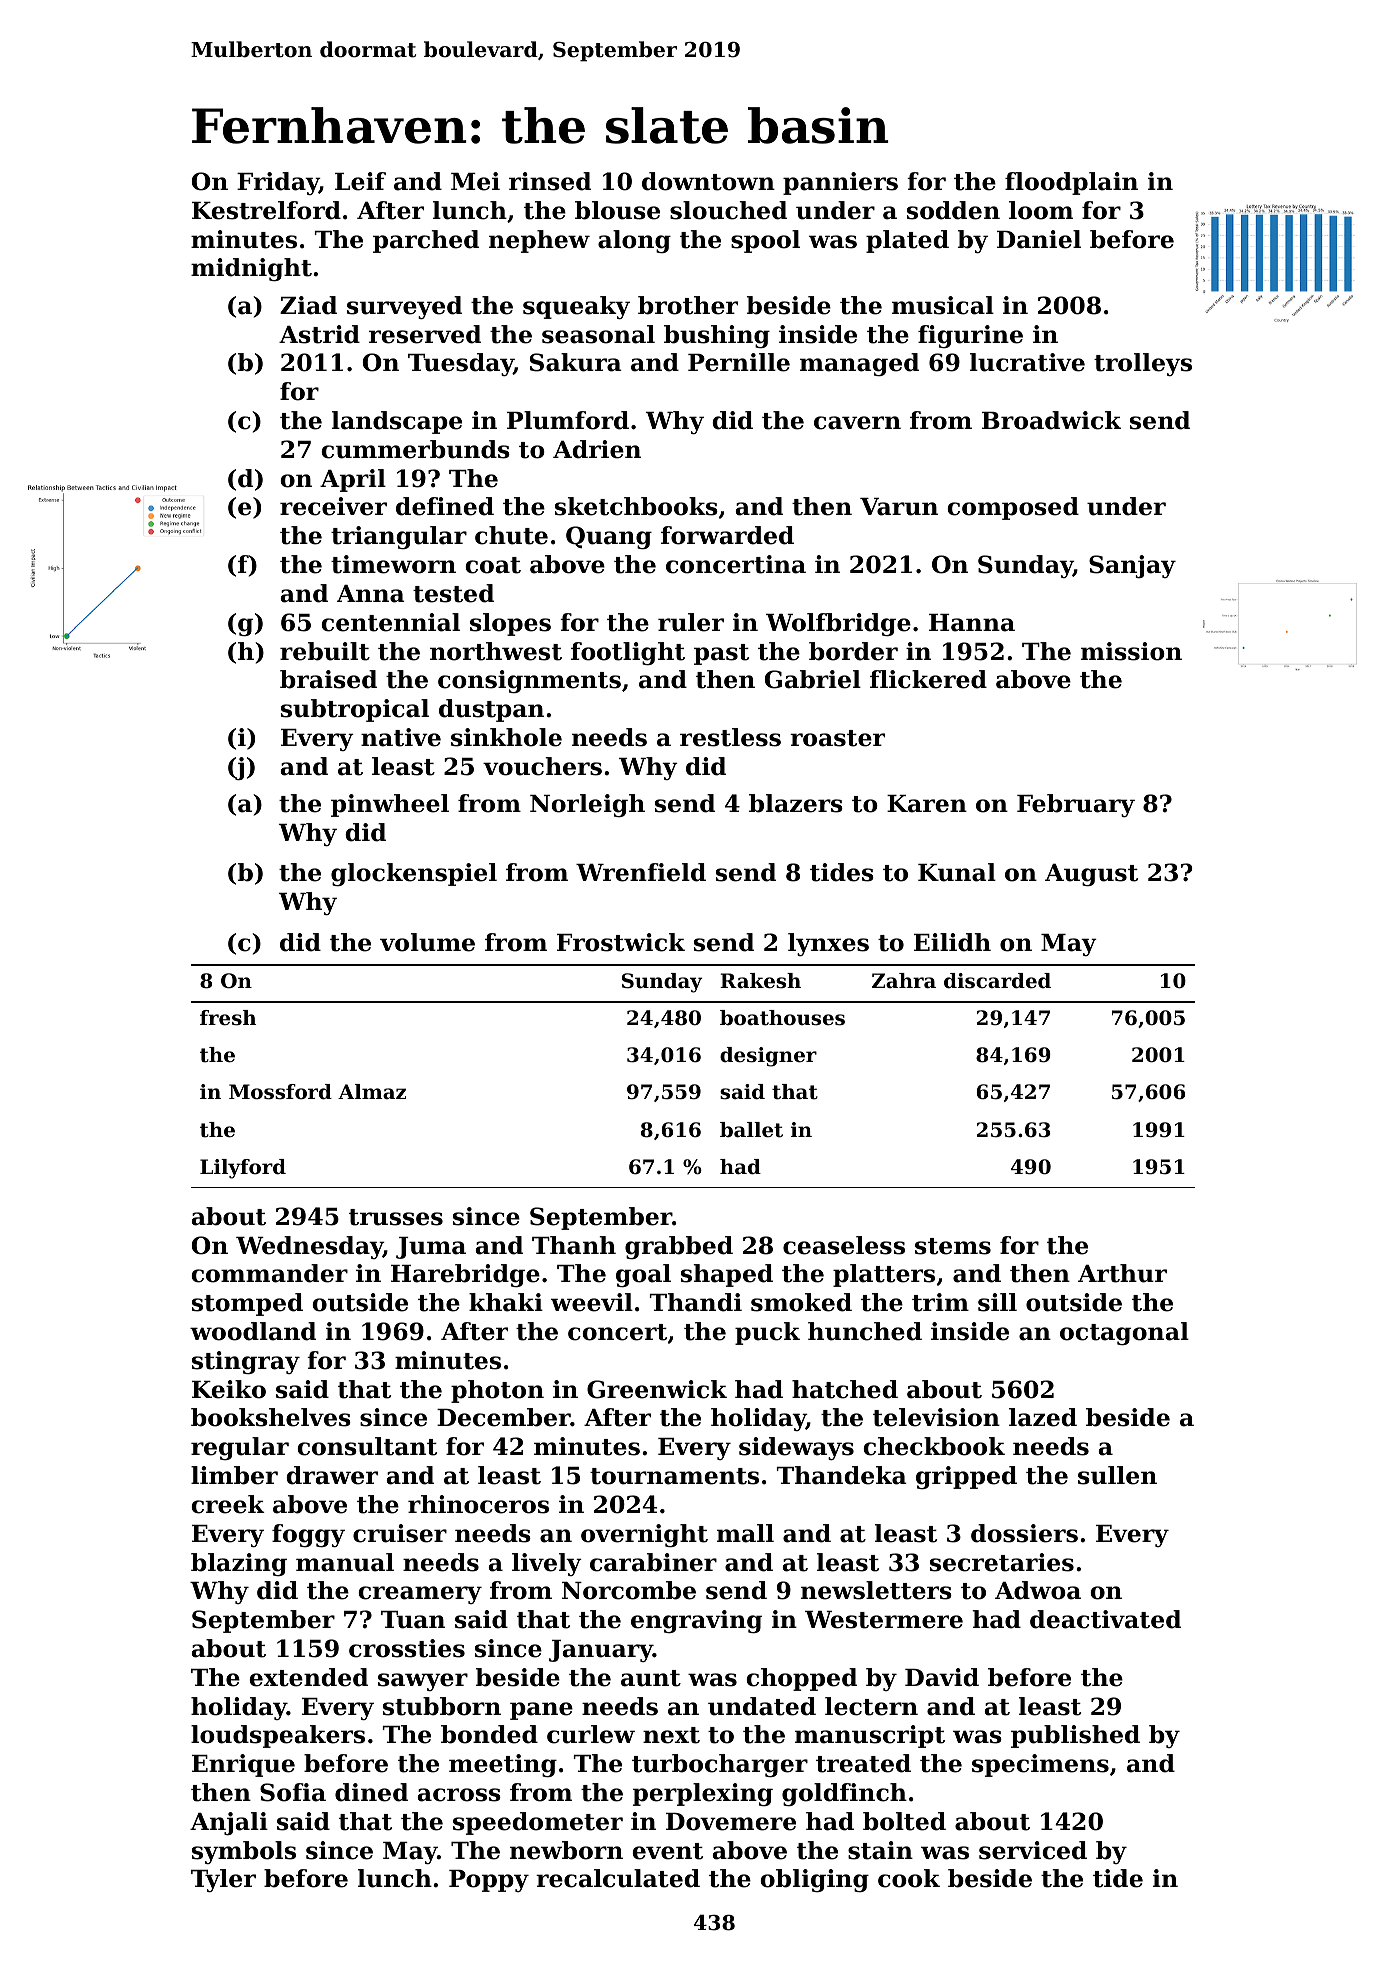 This screenshot has width=1386, height=1969. What do you see at coordinates (1131, 651) in the screenshot?
I see `mission` at bounding box center [1131, 651].
